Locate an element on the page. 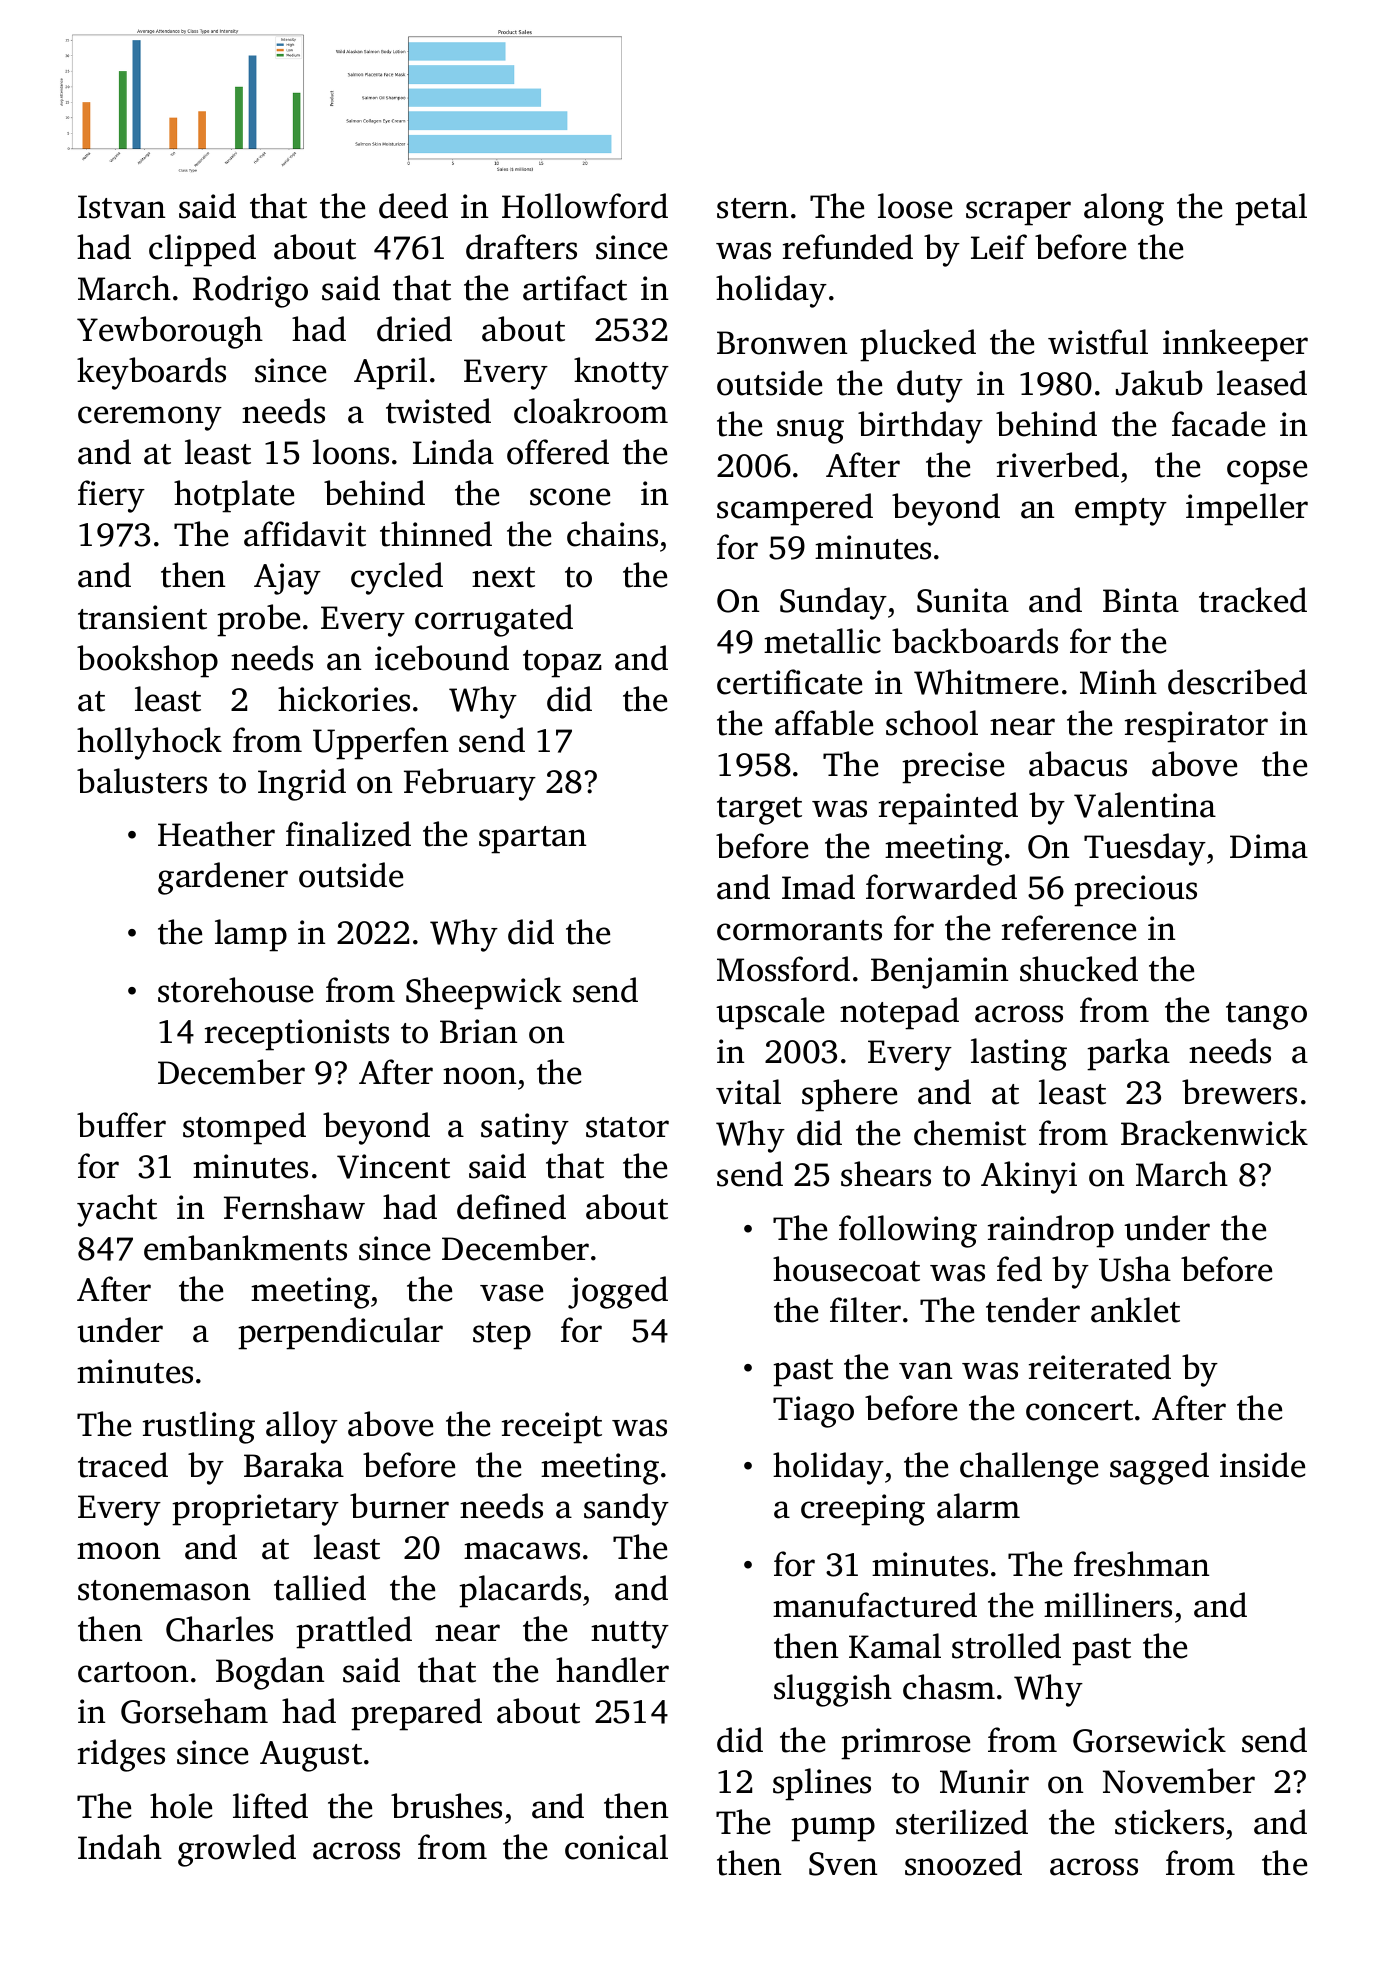 The height and width of the page is (1969, 1386). petal is located at coordinates (1271, 209).
